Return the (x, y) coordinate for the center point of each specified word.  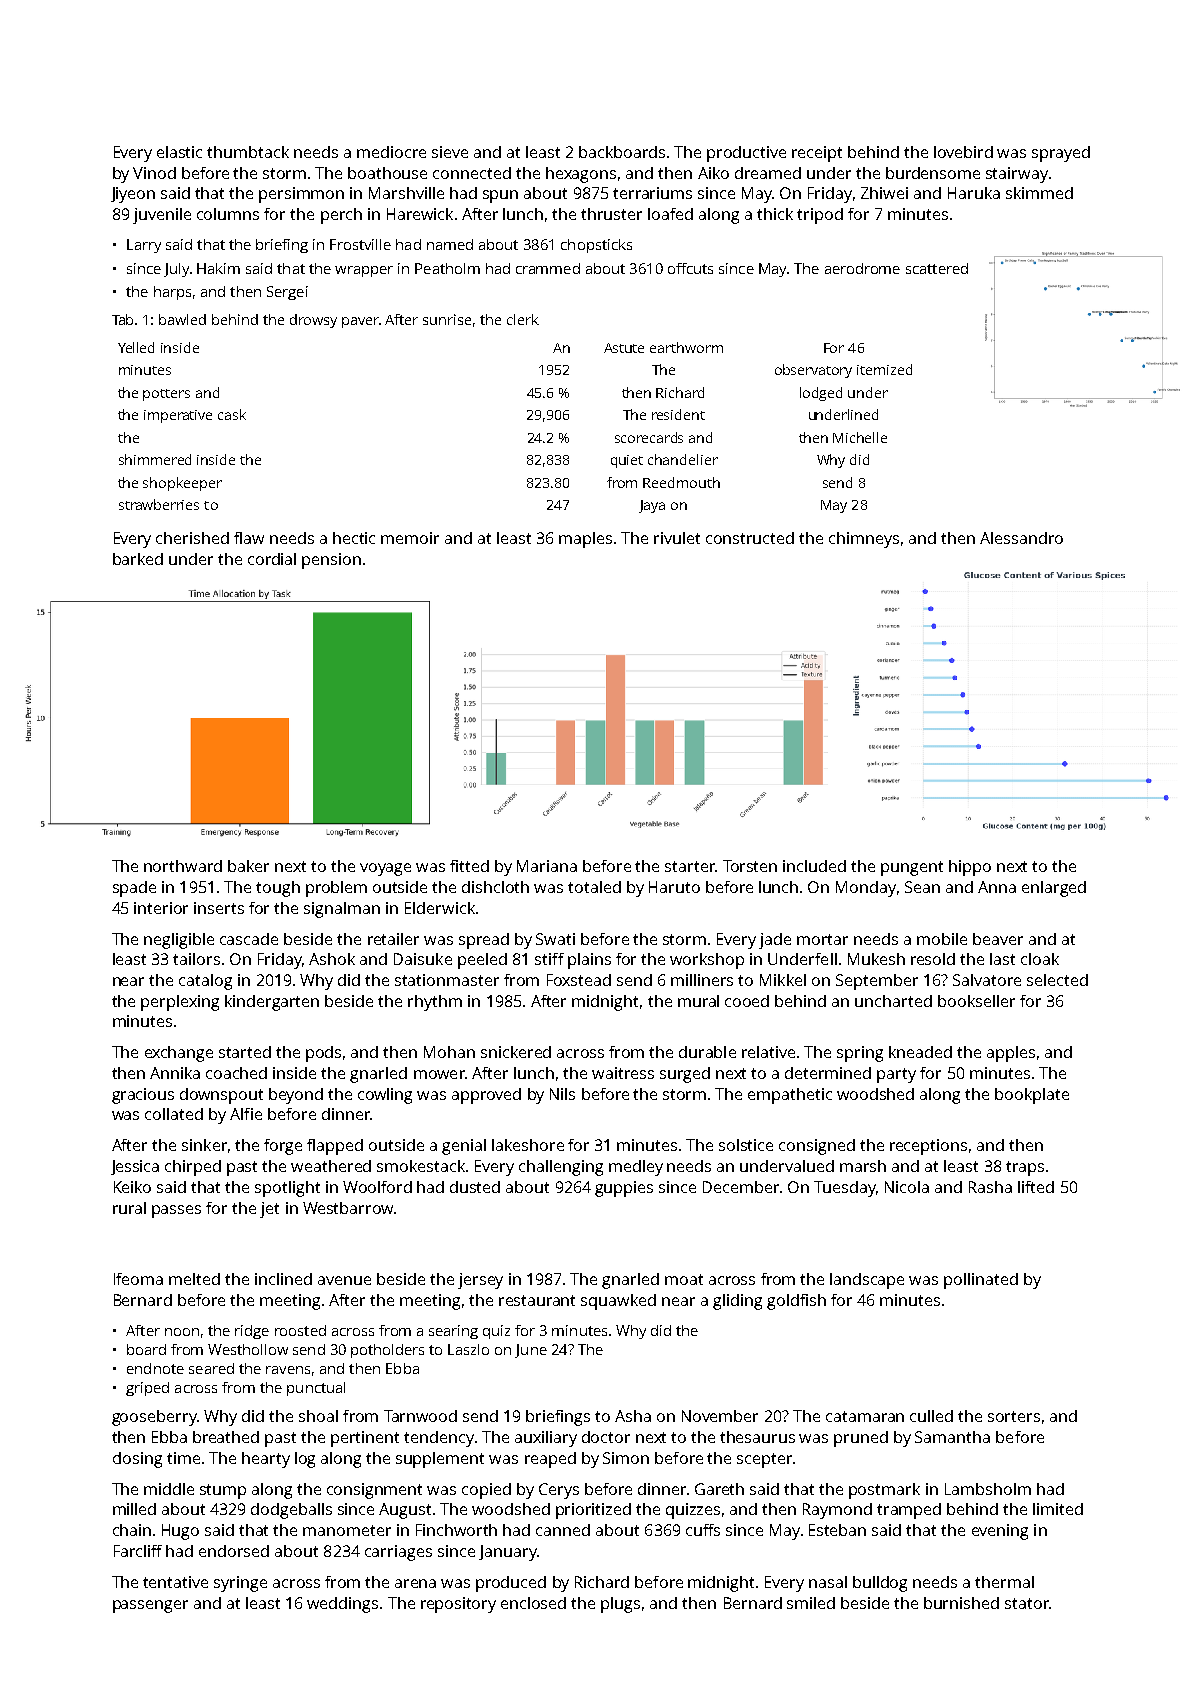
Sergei (287, 293)
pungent (912, 868)
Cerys (559, 1491)
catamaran (865, 1416)
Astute (624, 348)
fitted (469, 866)
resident (678, 414)
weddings (342, 1605)
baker (248, 866)
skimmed (1039, 193)
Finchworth (456, 1530)
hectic (354, 538)
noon (182, 1332)
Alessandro (1021, 538)
